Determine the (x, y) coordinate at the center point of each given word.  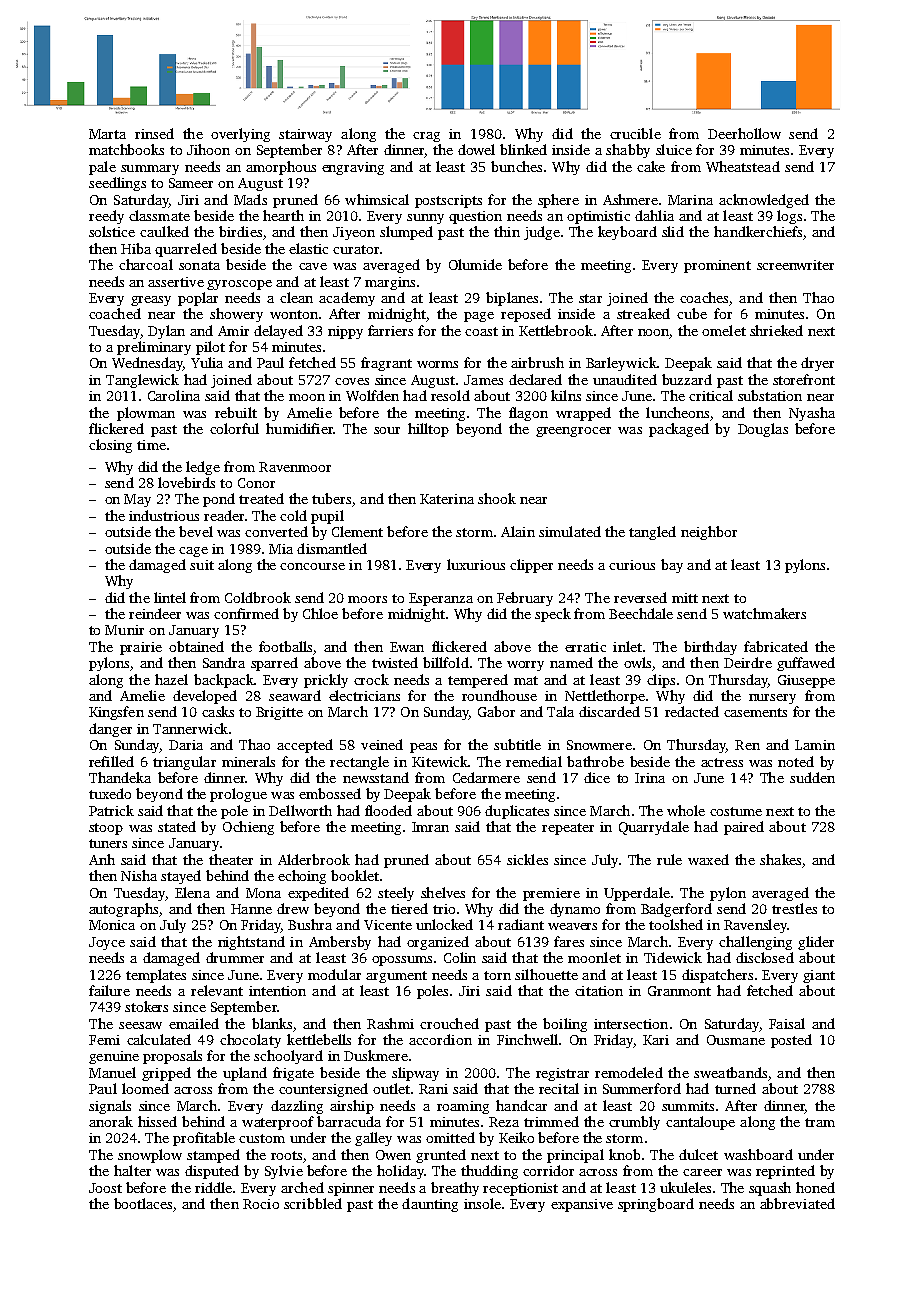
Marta (107, 134)
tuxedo (110, 793)
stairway (305, 135)
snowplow (150, 1156)
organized (438, 943)
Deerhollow (744, 133)
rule (669, 859)
